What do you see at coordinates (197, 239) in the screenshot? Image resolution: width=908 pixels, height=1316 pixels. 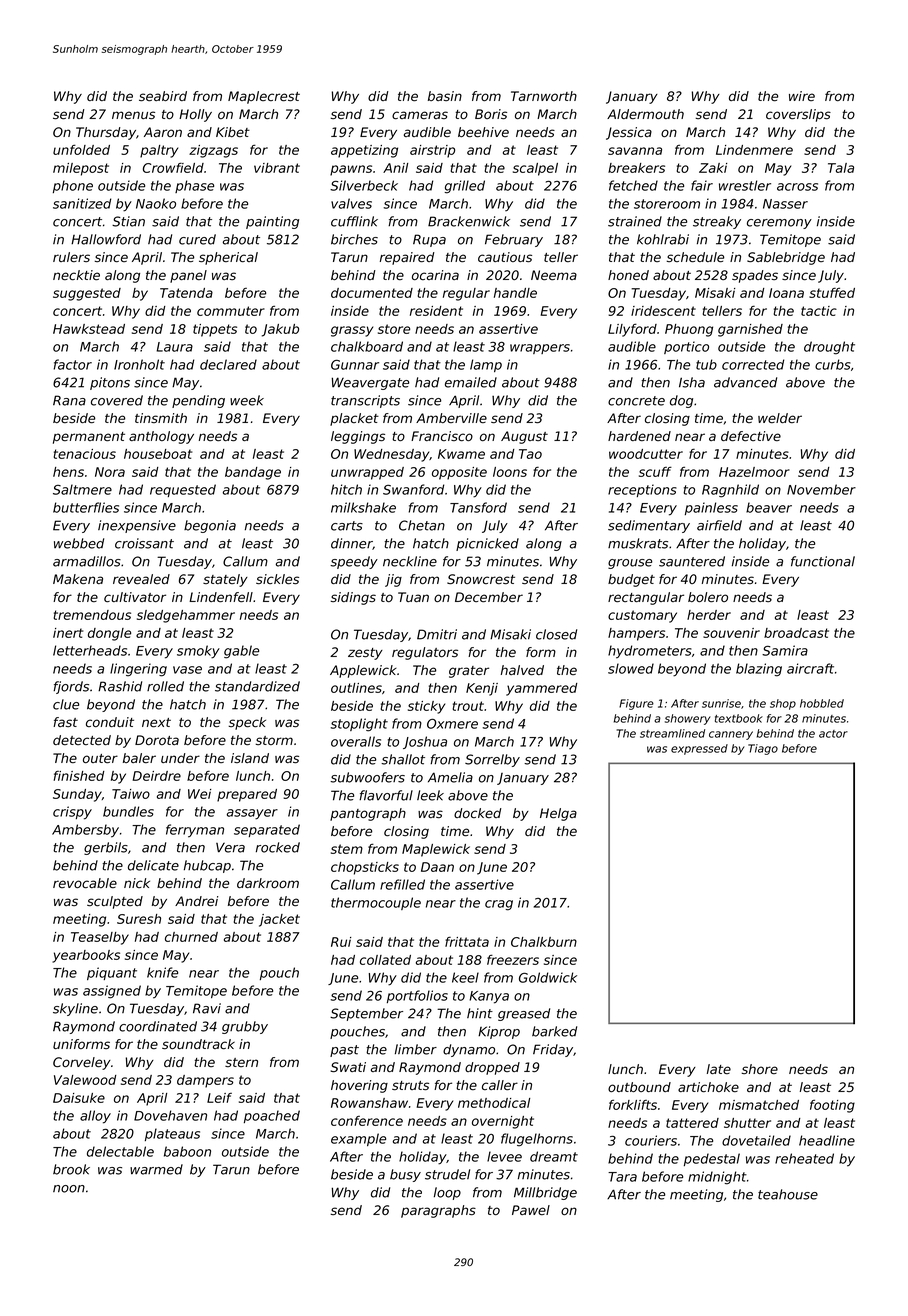 I see `cured` at bounding box center [197, 239].
